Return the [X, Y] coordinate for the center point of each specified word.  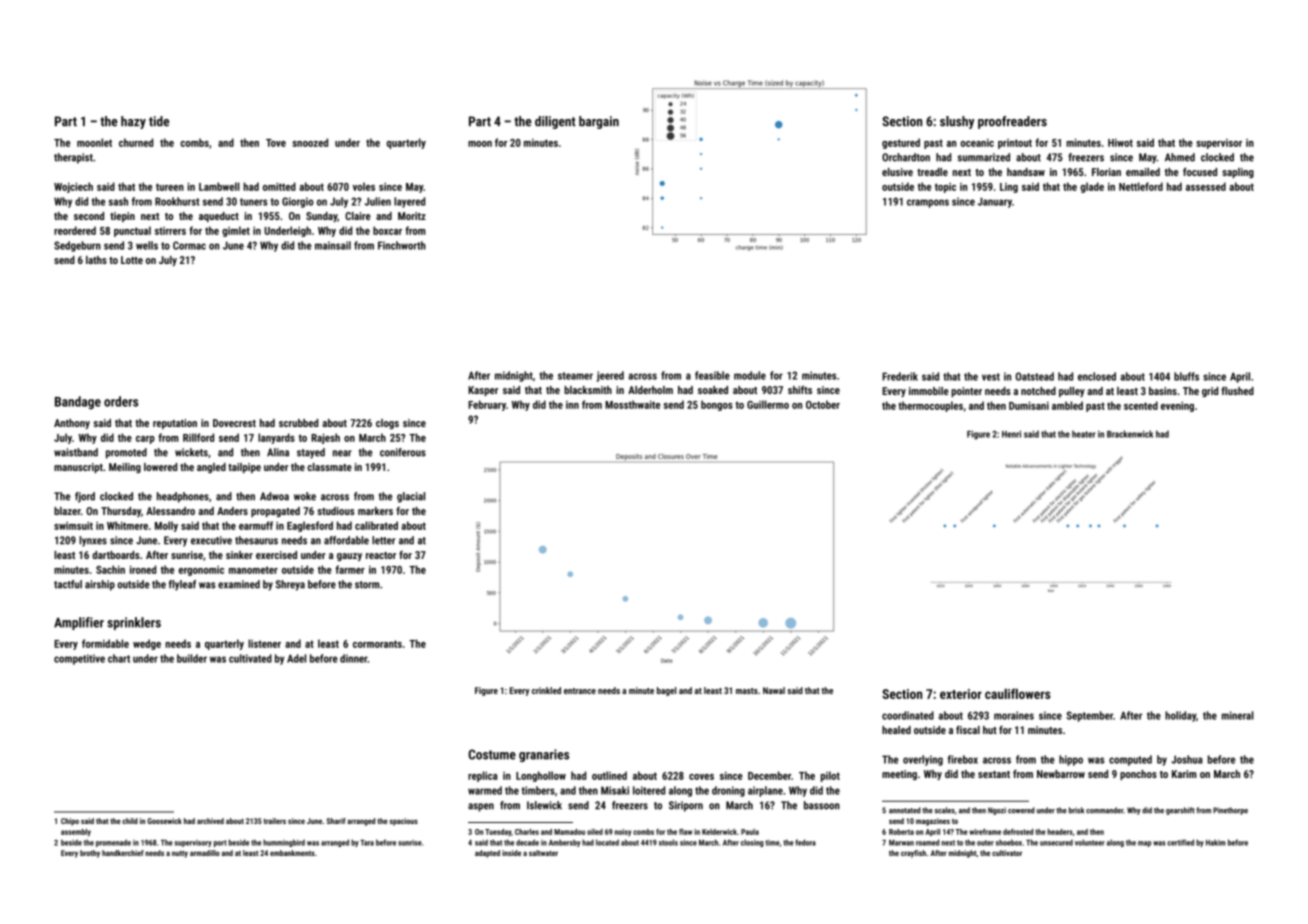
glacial [411, 497]
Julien [378, 201]
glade [1092, 187]
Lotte [132, 260]
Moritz [412, 216]
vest [991, 377]
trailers [274, 821]
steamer [575, 376]
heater [1084, 434]
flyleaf [182, 585]
